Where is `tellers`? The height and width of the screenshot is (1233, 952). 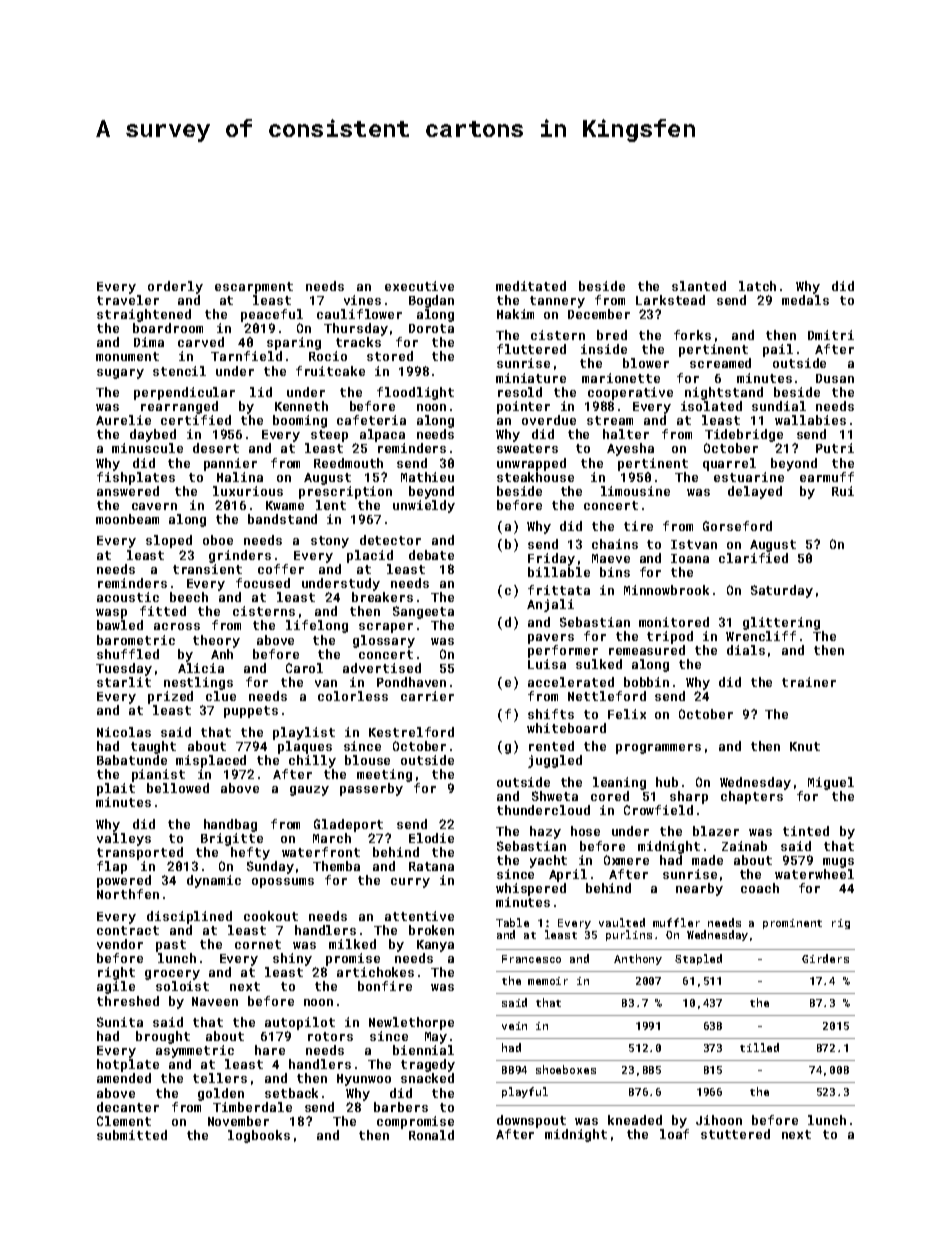 tellers is located at coordinates (220, 1078).
